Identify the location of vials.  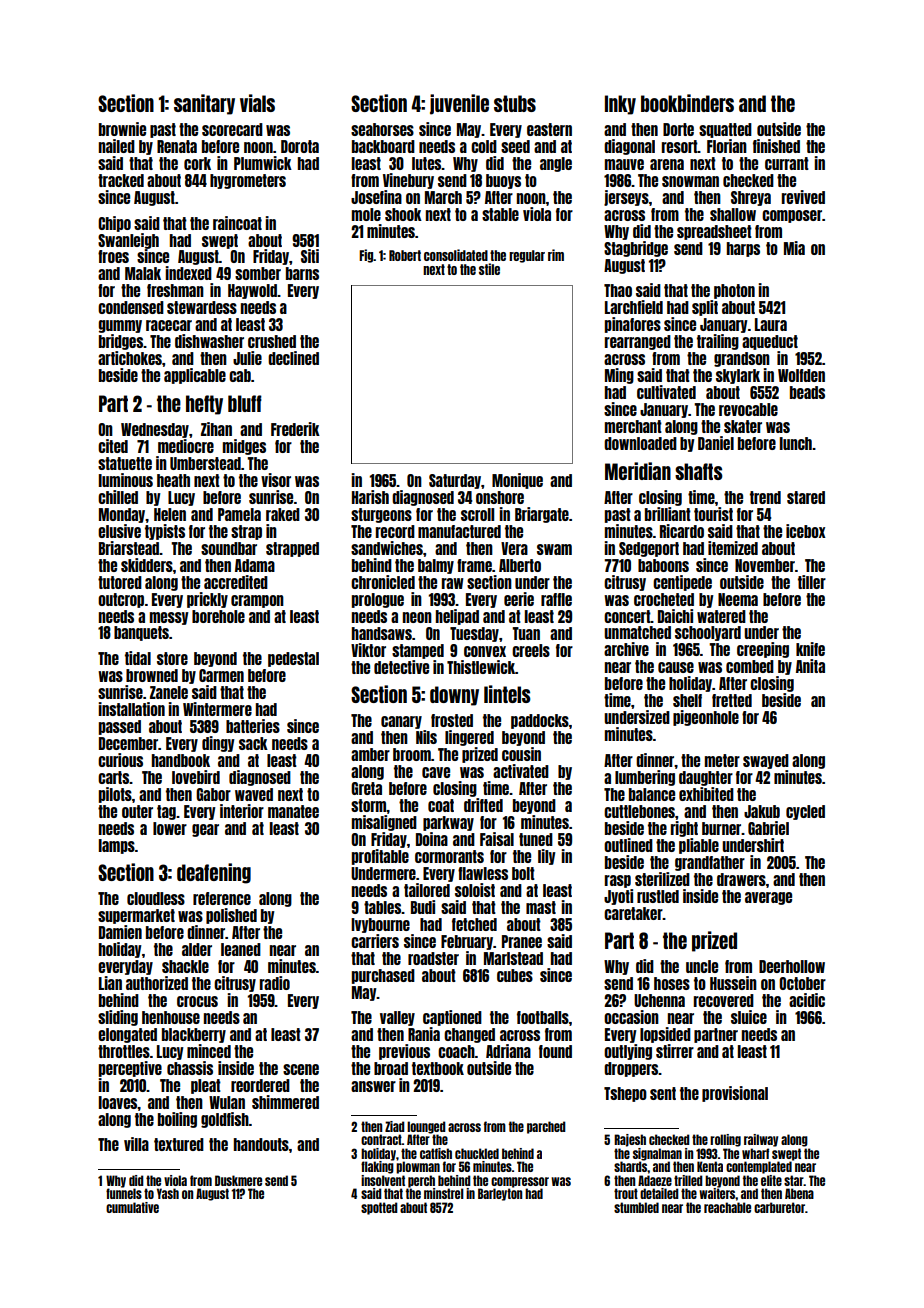
(257, 103).
